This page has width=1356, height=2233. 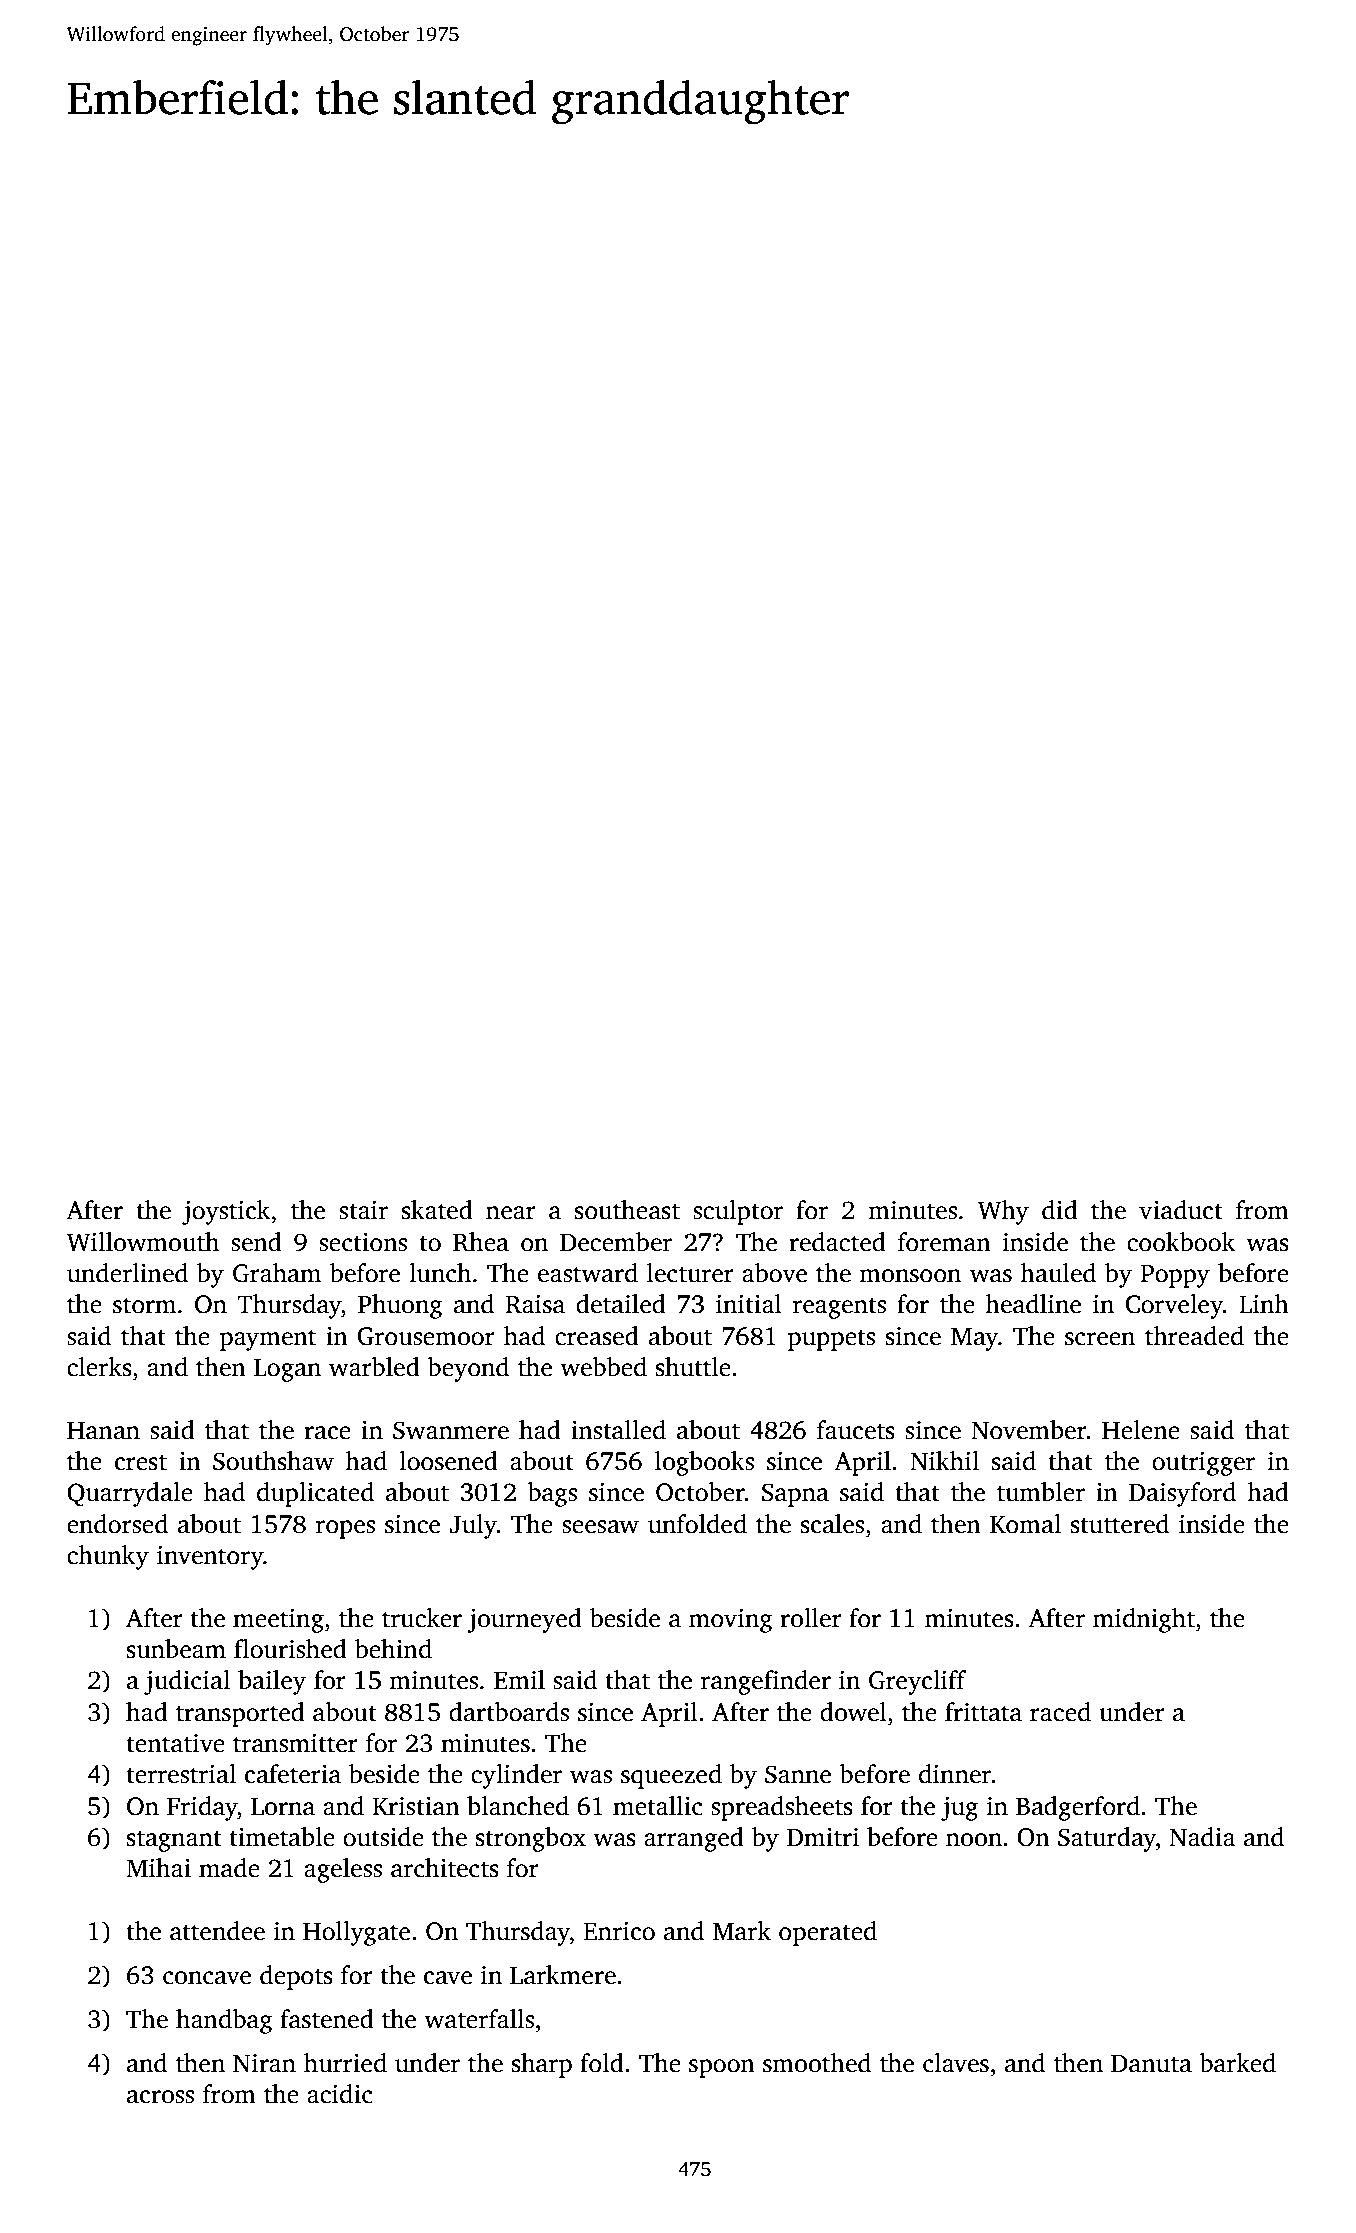 I want to click on joystick, so click(x=226, y=1212).
